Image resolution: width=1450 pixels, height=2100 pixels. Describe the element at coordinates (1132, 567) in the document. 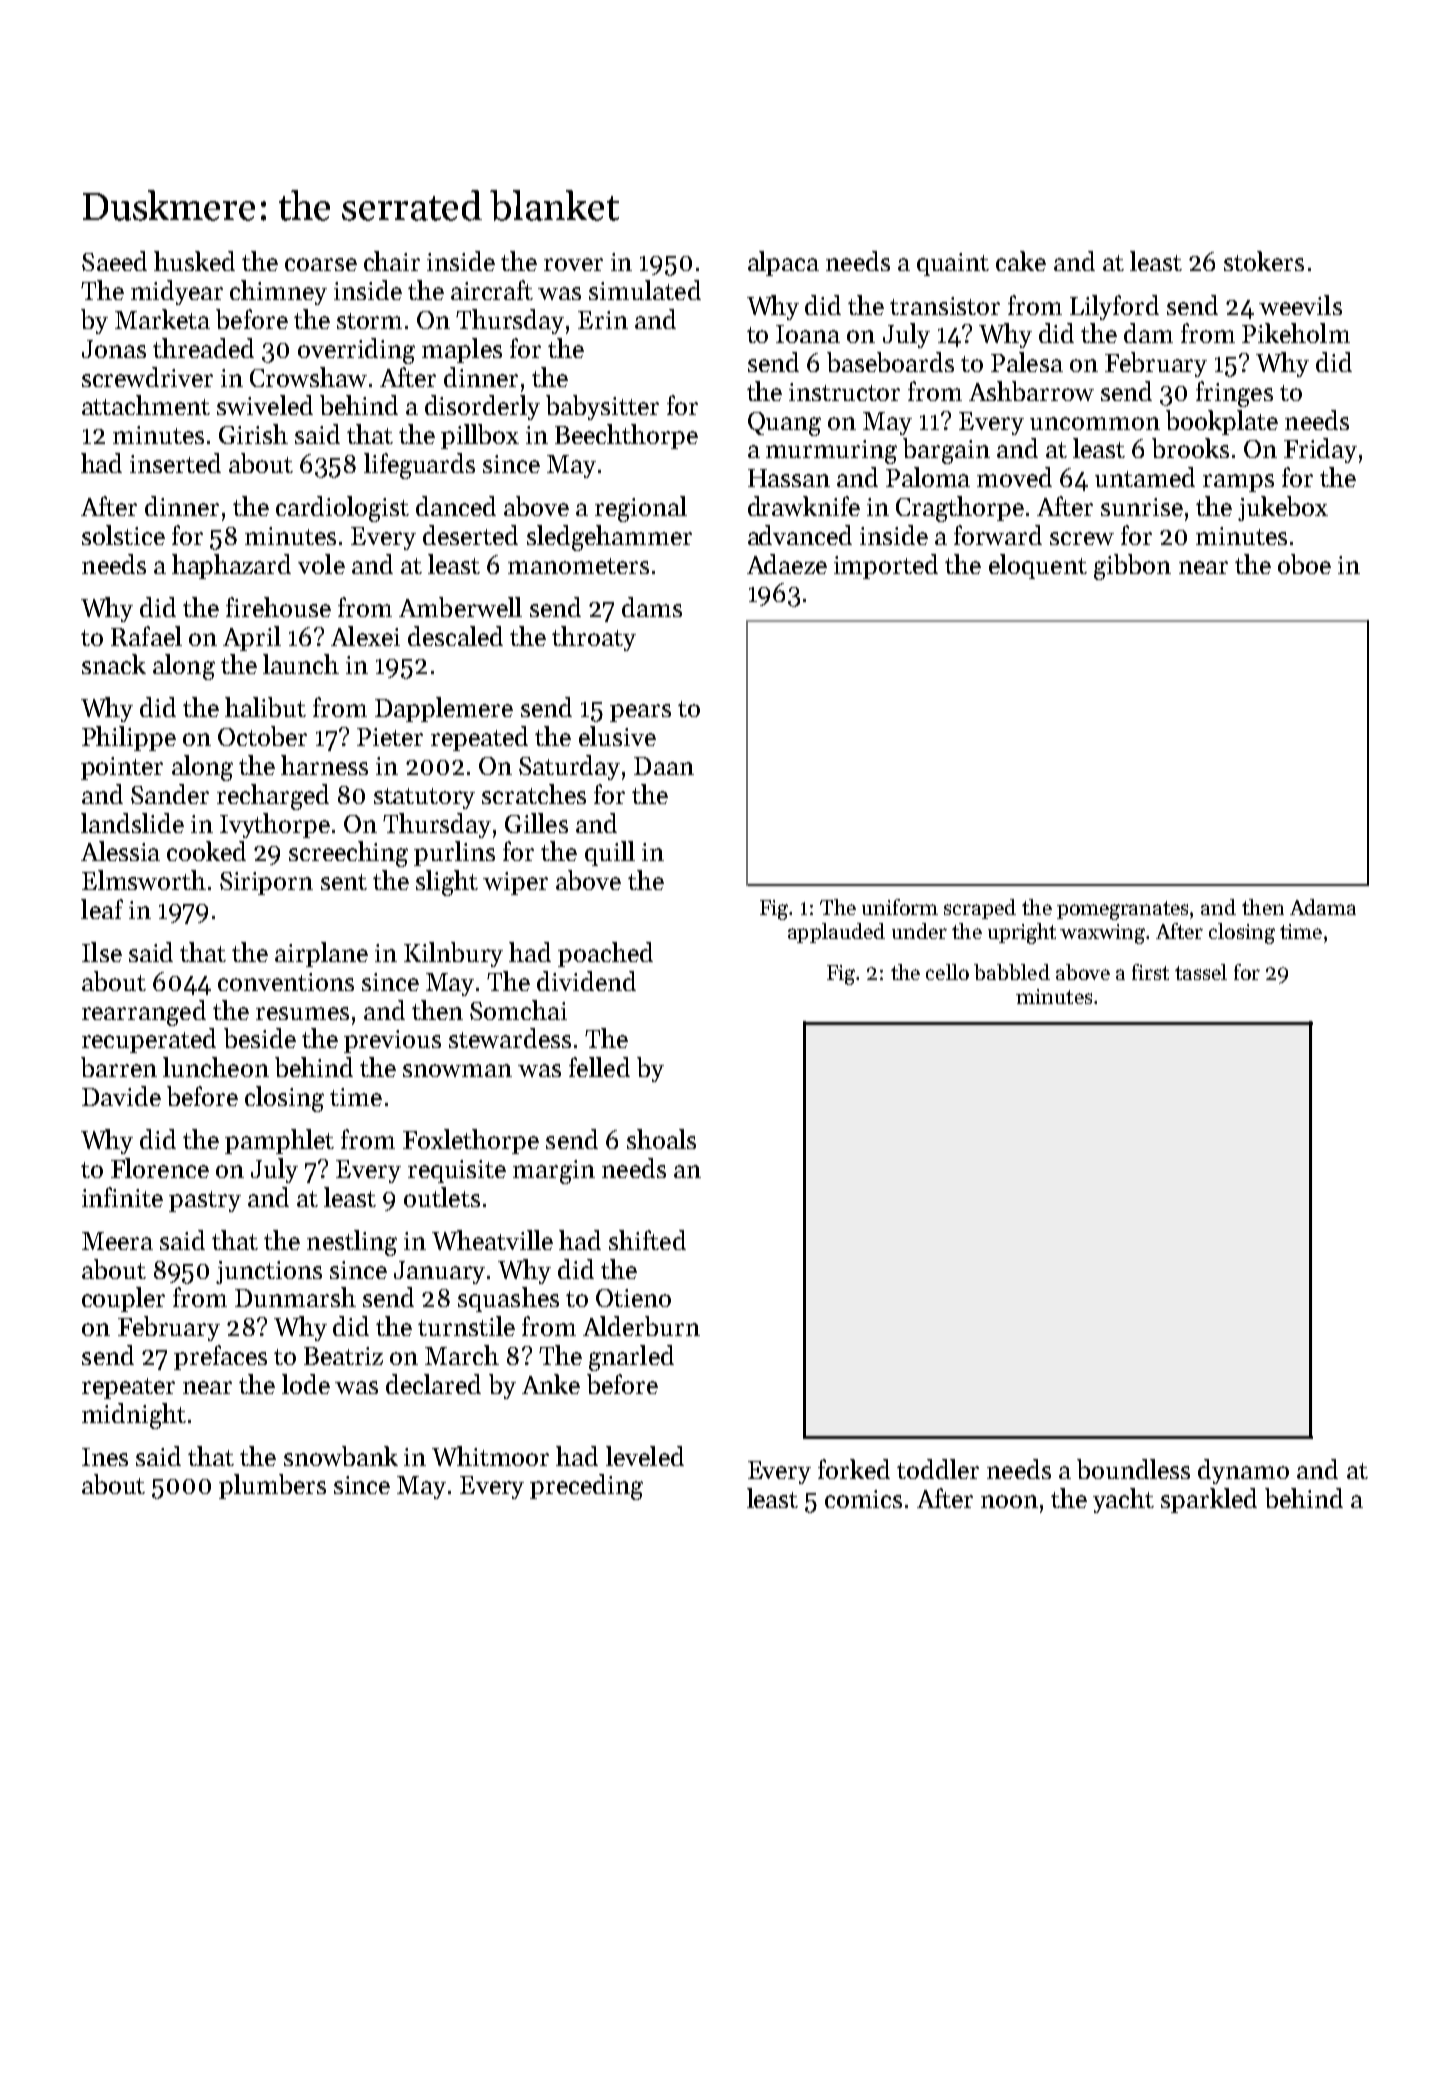

I see `gibbon` at that location.
